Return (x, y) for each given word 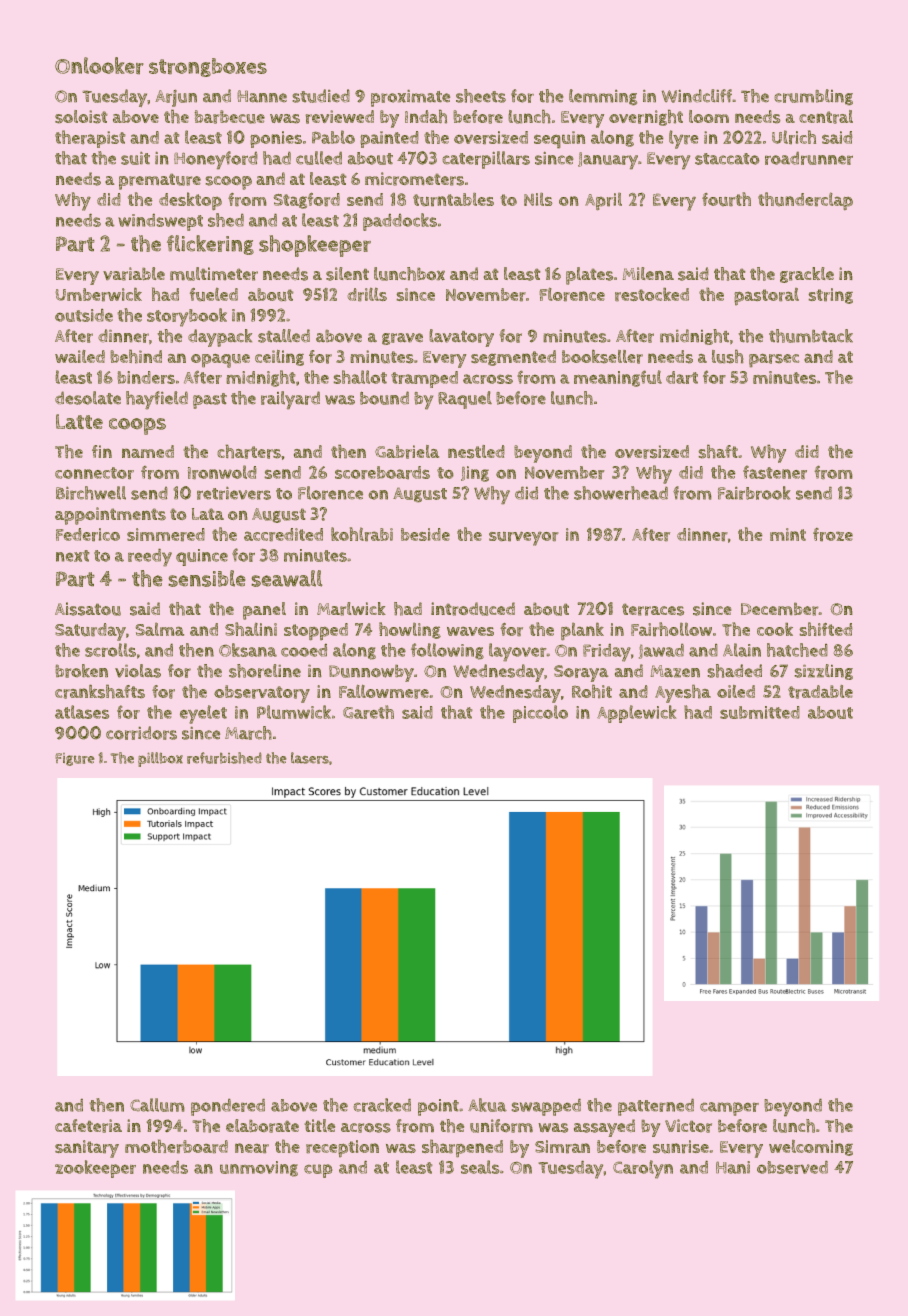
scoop (228, 183)
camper (729, 1109)
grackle (807, 275)
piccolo (540, 714)
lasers (310, 758)
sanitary (87, 1149)
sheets (481, 96)
